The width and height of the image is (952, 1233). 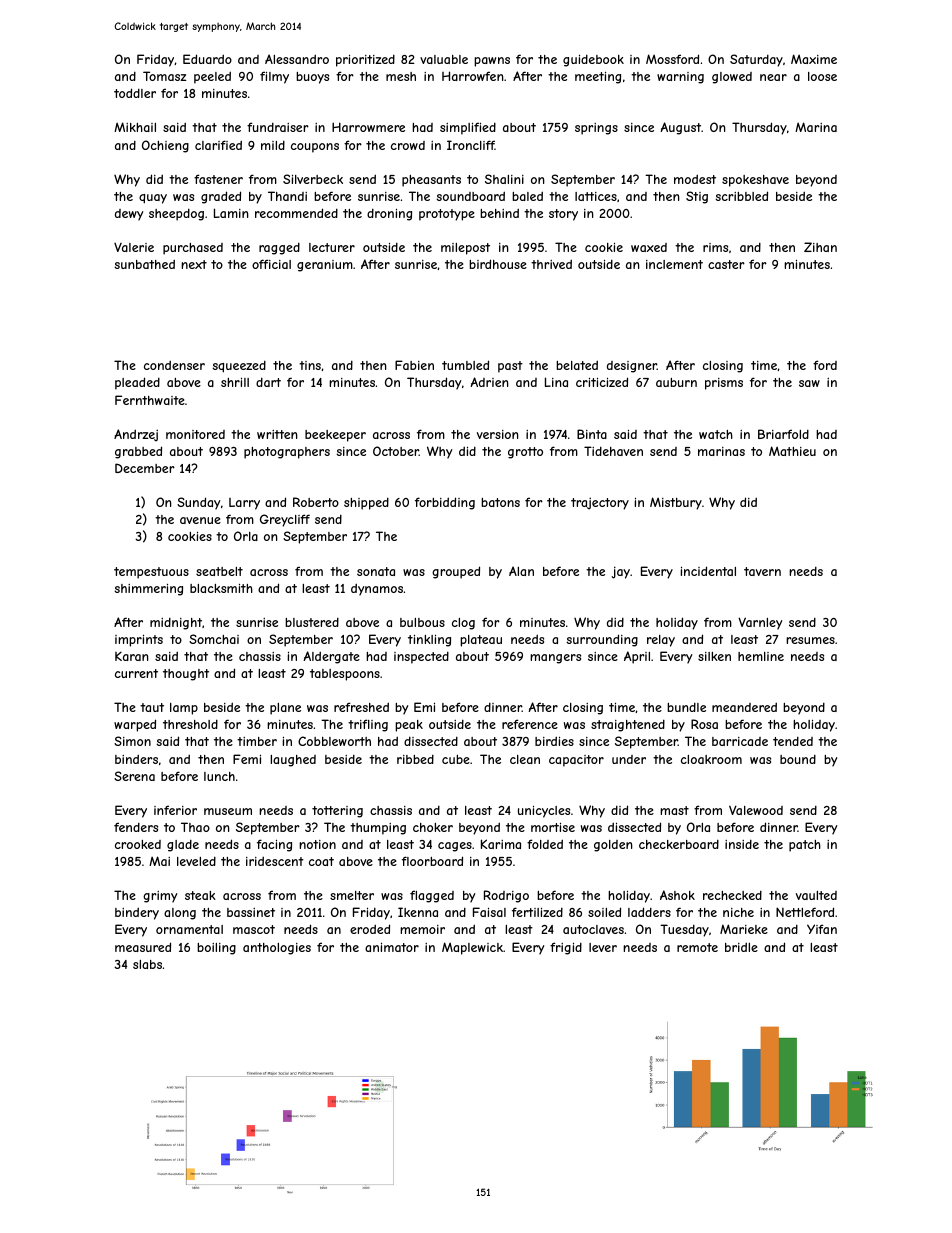 What do you see at coordinates (762, 571) in the image?
I see `tavern` at bounding box center [762, 571].
